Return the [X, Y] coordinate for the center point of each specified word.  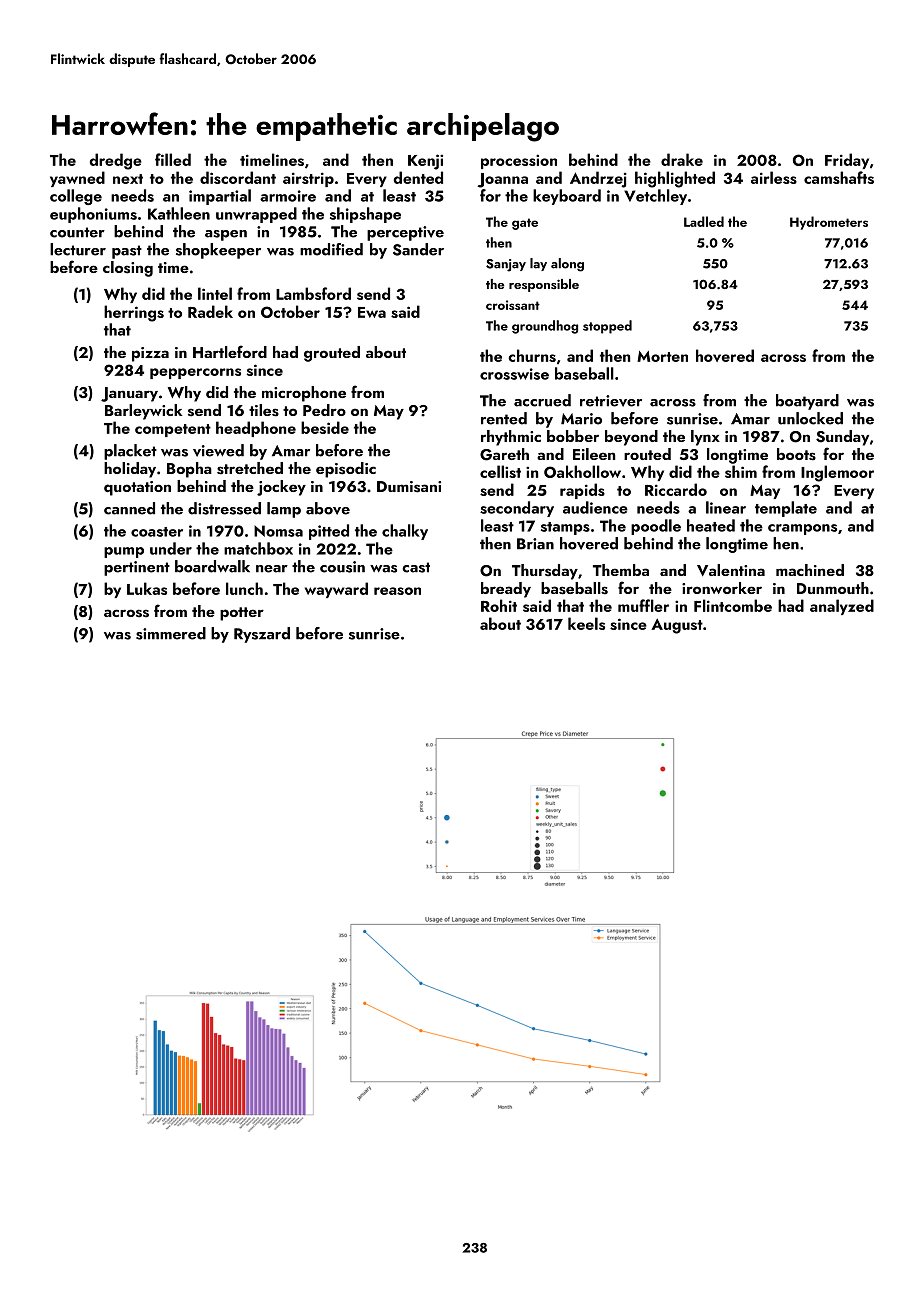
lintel [215, 293]
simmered [171, 633]
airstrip [308, 179]
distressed [224, 508]
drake [682, 159]
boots [796, 454]
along [567, 265]
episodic [346, 470]
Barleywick [143, 412]
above [328, 508]
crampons [802, 529]
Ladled [704, 221]
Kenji [425, 162]
